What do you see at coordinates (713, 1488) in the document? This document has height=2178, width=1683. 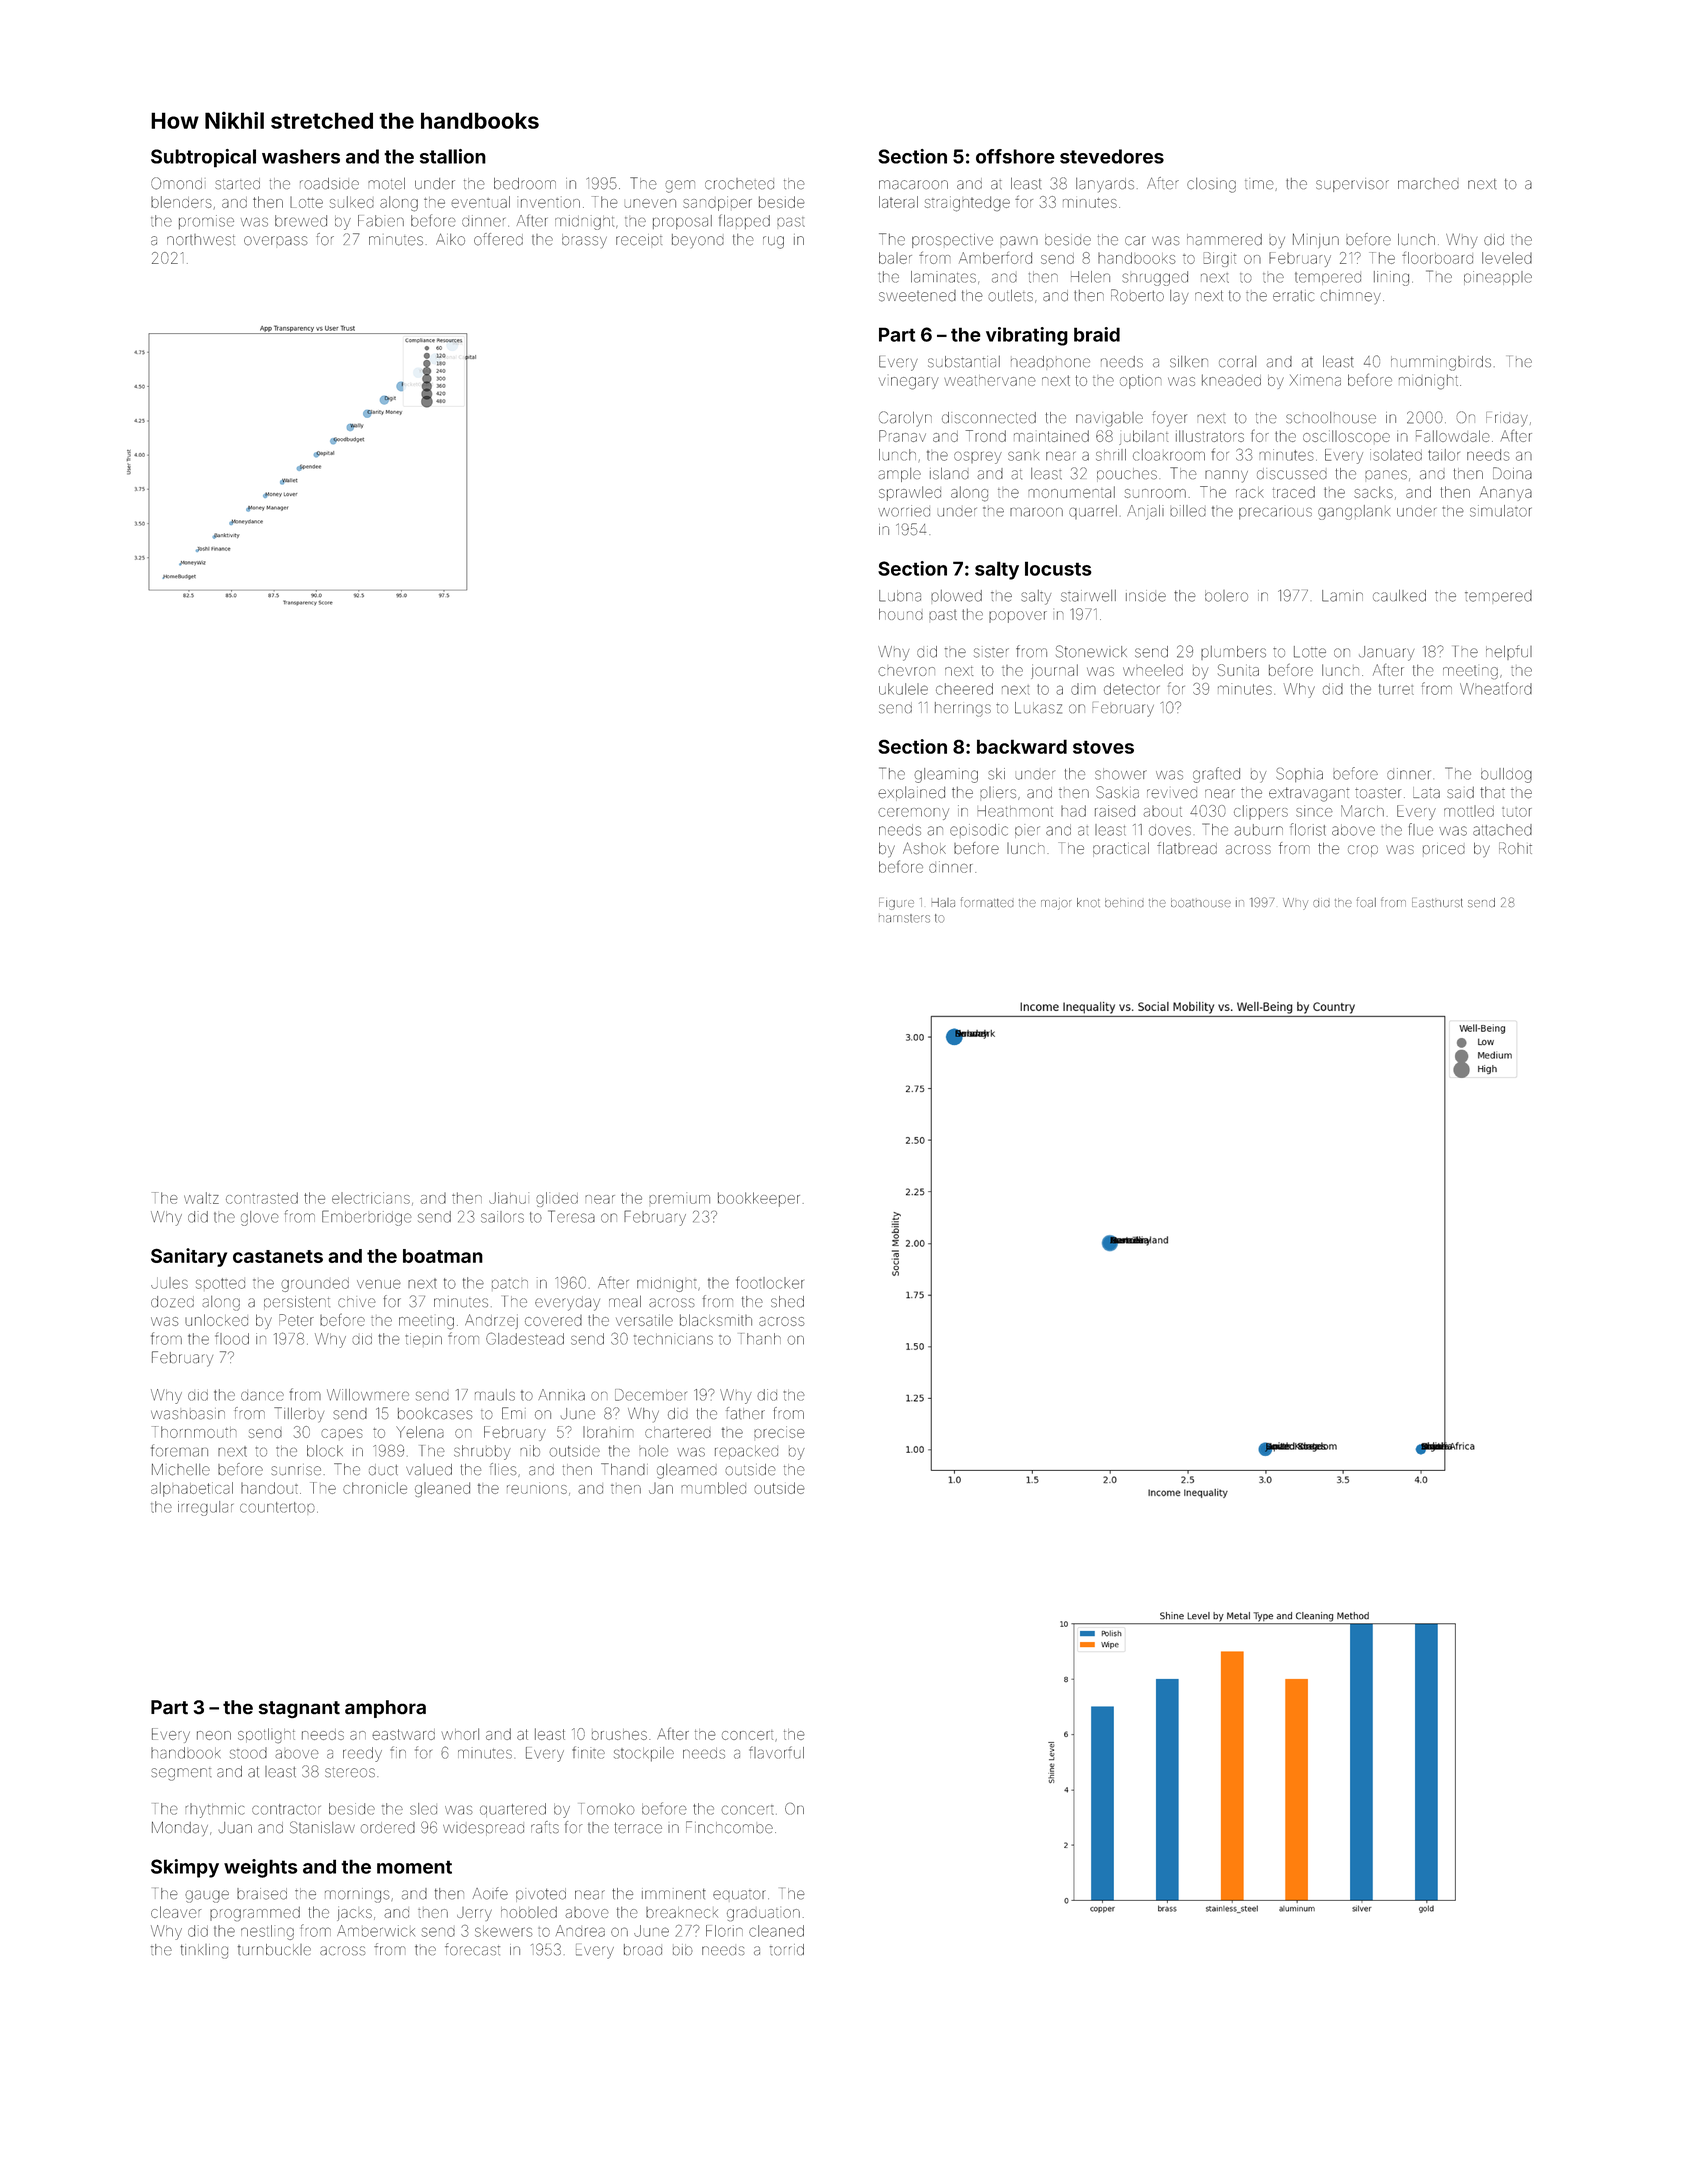 I see `mumbled` at bounding box center [713, 1488].
